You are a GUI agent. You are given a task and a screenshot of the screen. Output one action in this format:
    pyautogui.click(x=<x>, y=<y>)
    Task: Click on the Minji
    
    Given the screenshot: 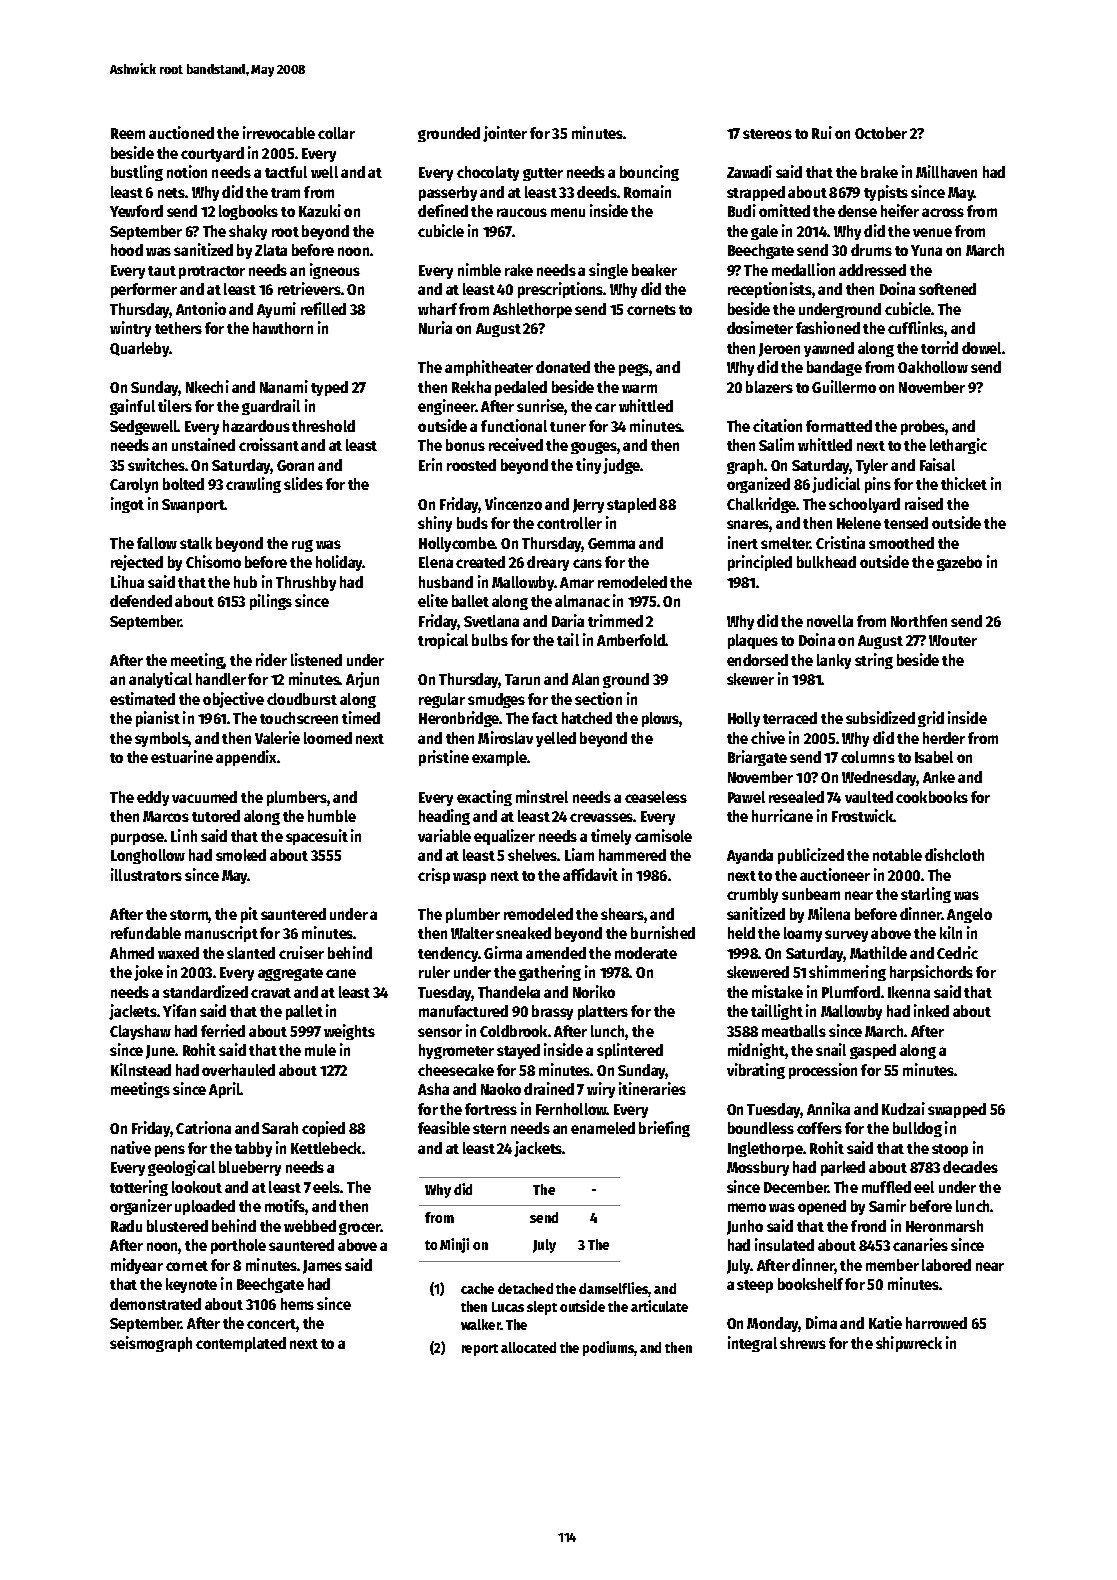 What is the action you would take?
    pyautogui.click(x=454, y=1245)
